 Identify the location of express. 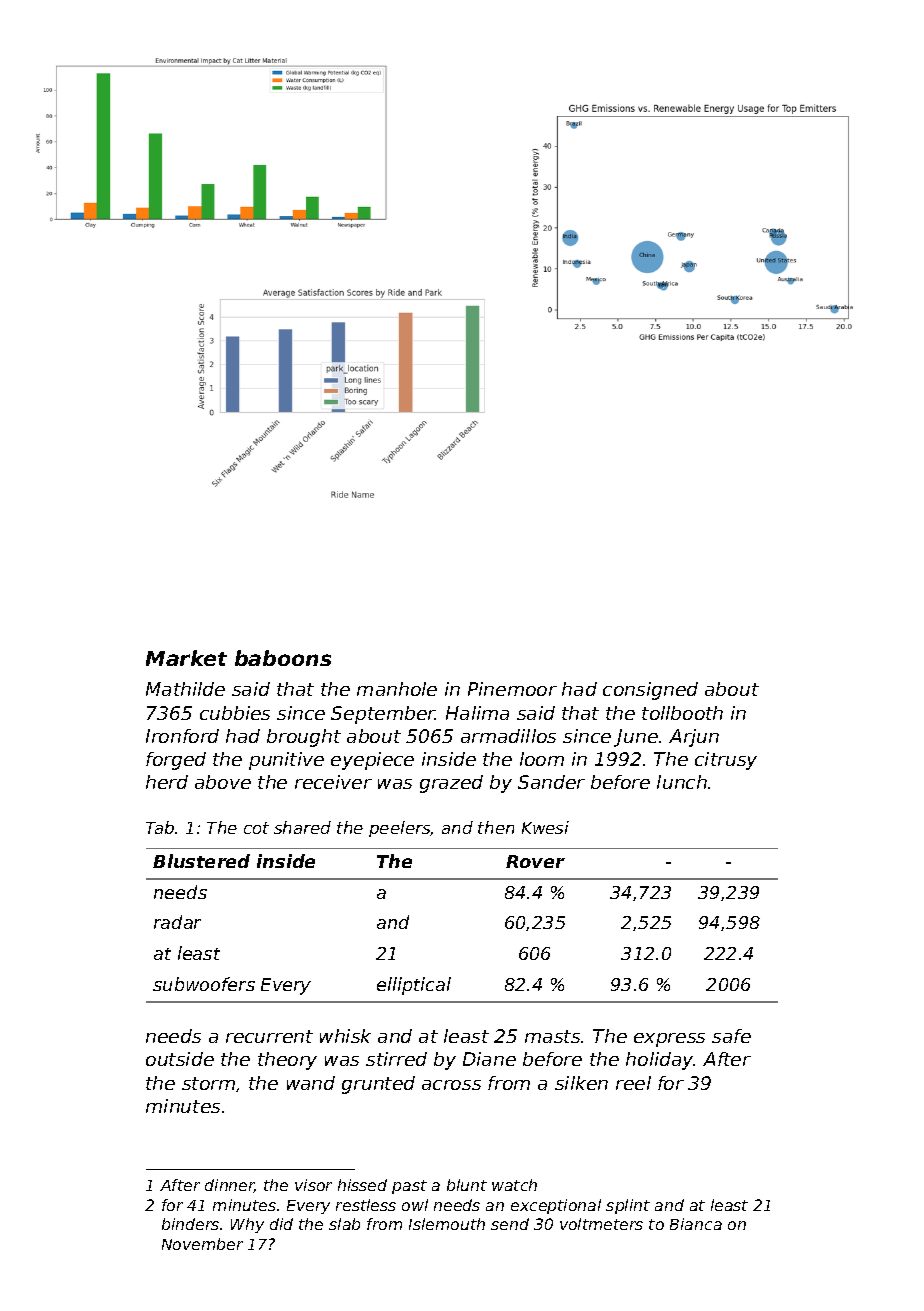
(669, 1040).
